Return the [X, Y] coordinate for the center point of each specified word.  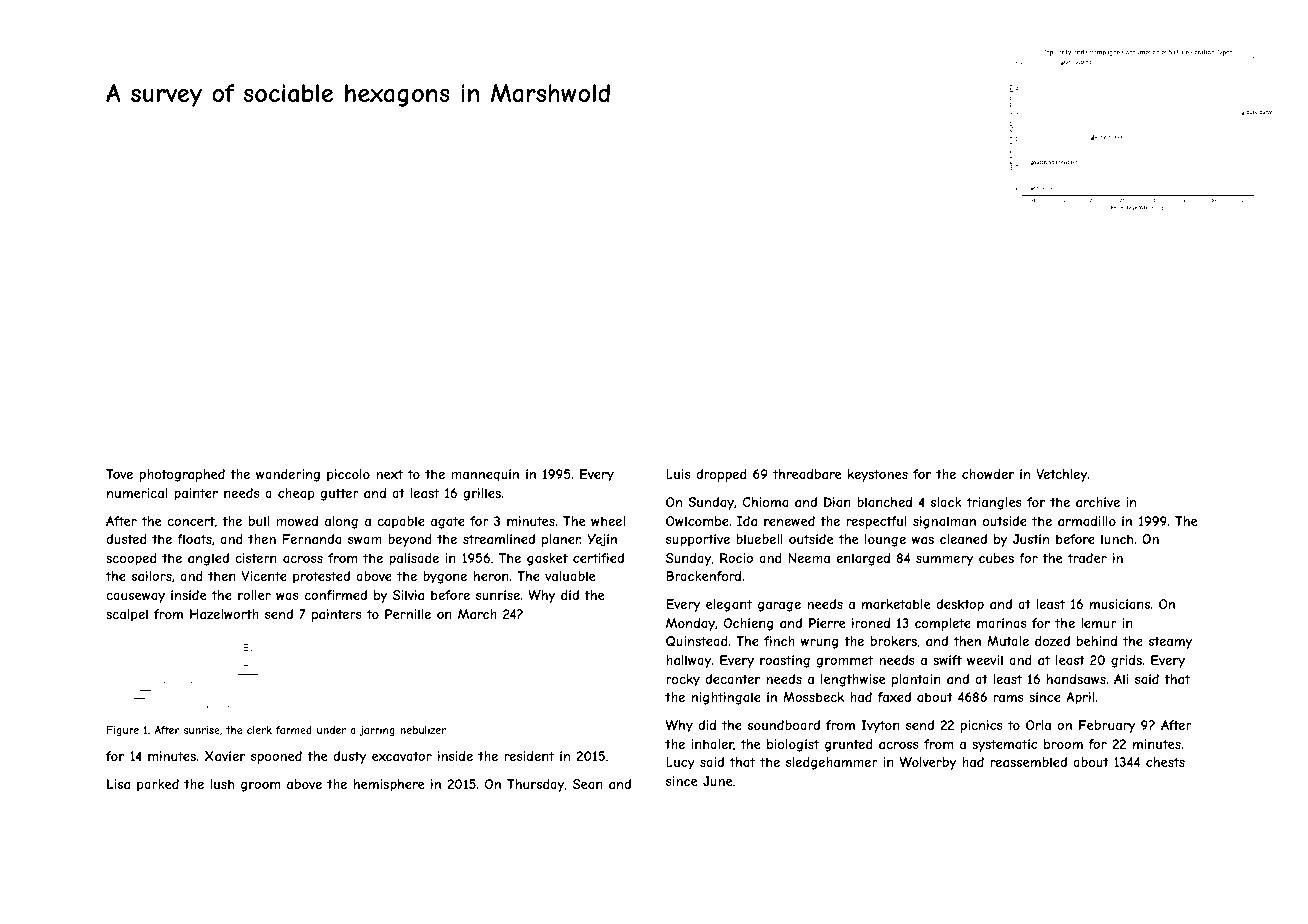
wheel [608, 521]
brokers [894, 641]
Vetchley [1061, 475]
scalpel [127, 615]
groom [260, 786]
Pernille [408, 614]
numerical [137, 493]
